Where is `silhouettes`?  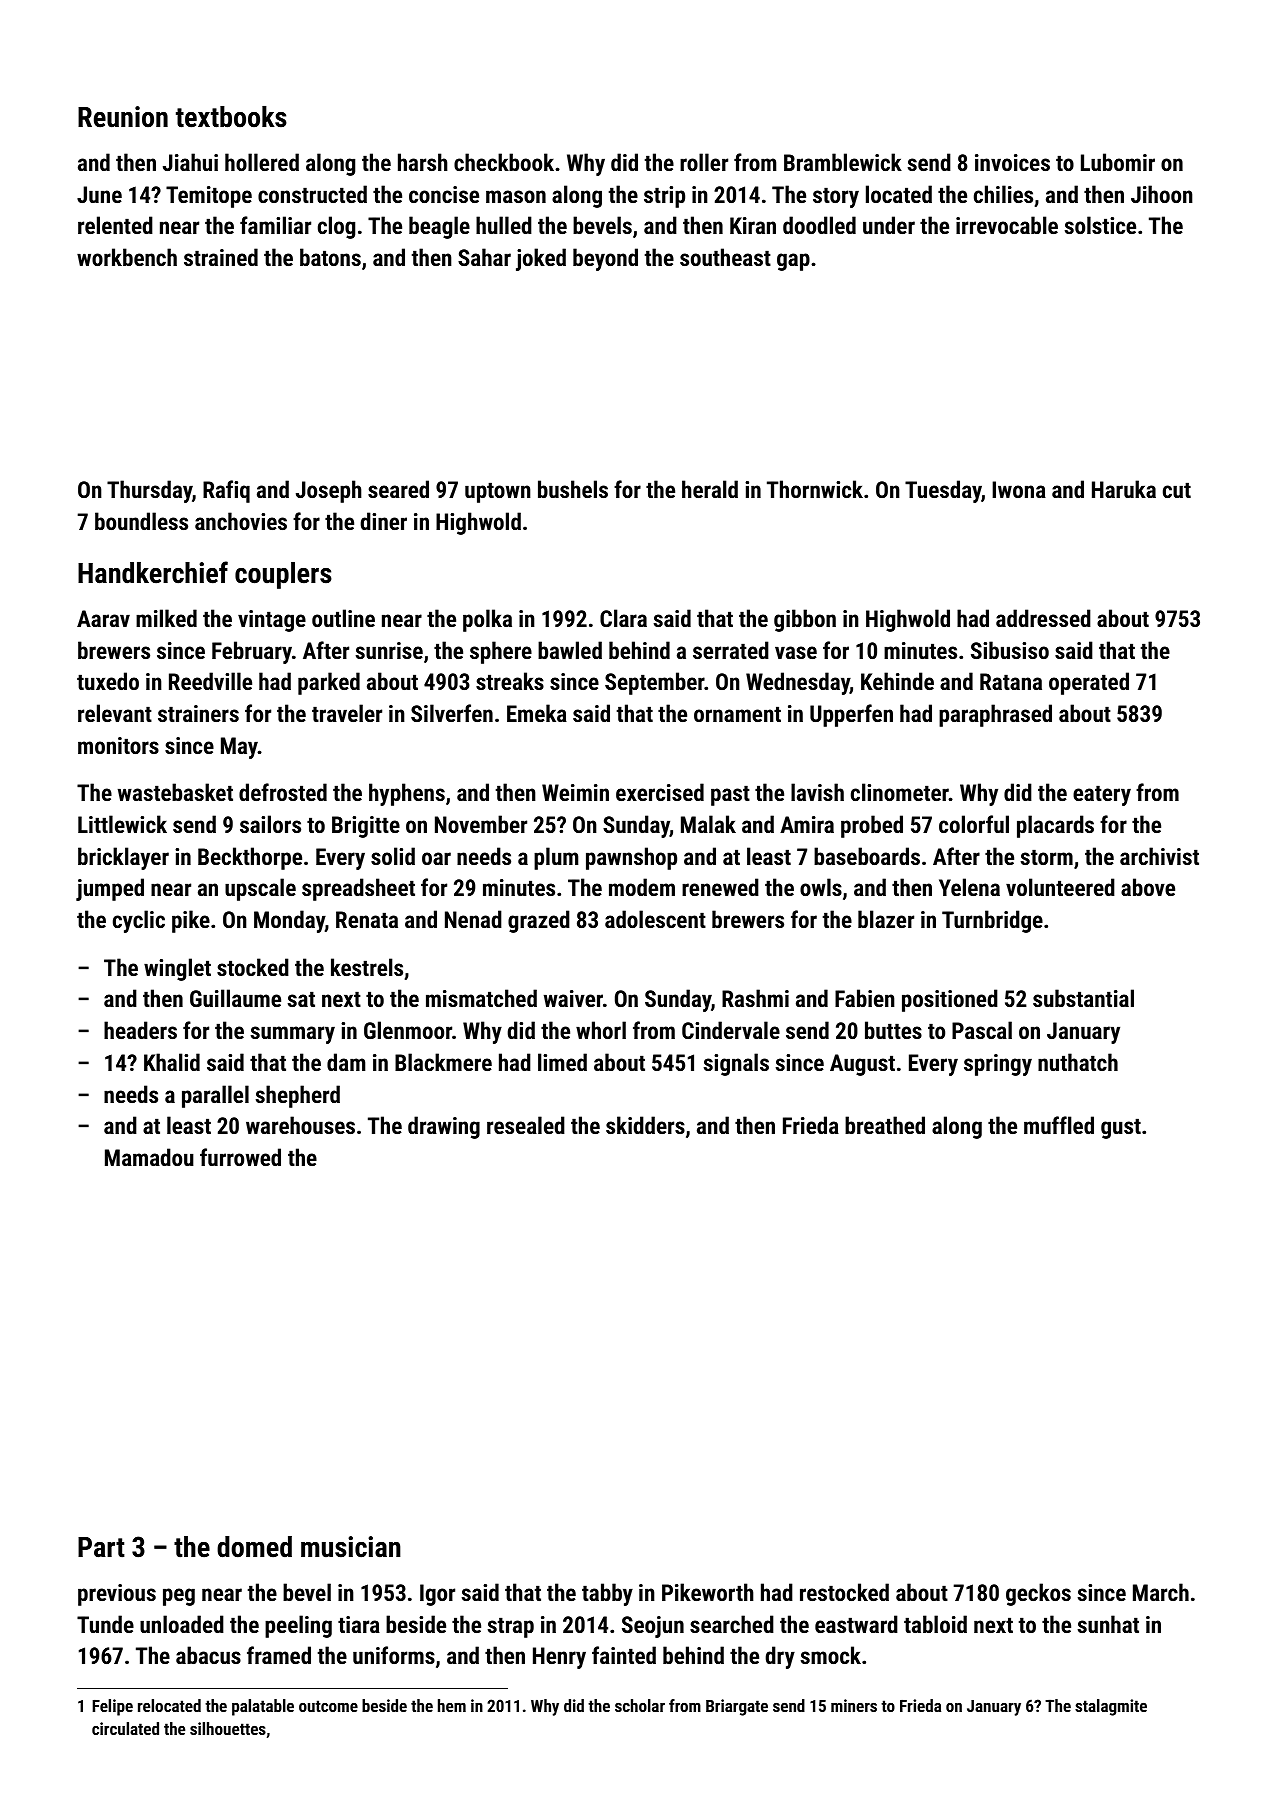
silhouettes is located at coordinates (228, 1728).
